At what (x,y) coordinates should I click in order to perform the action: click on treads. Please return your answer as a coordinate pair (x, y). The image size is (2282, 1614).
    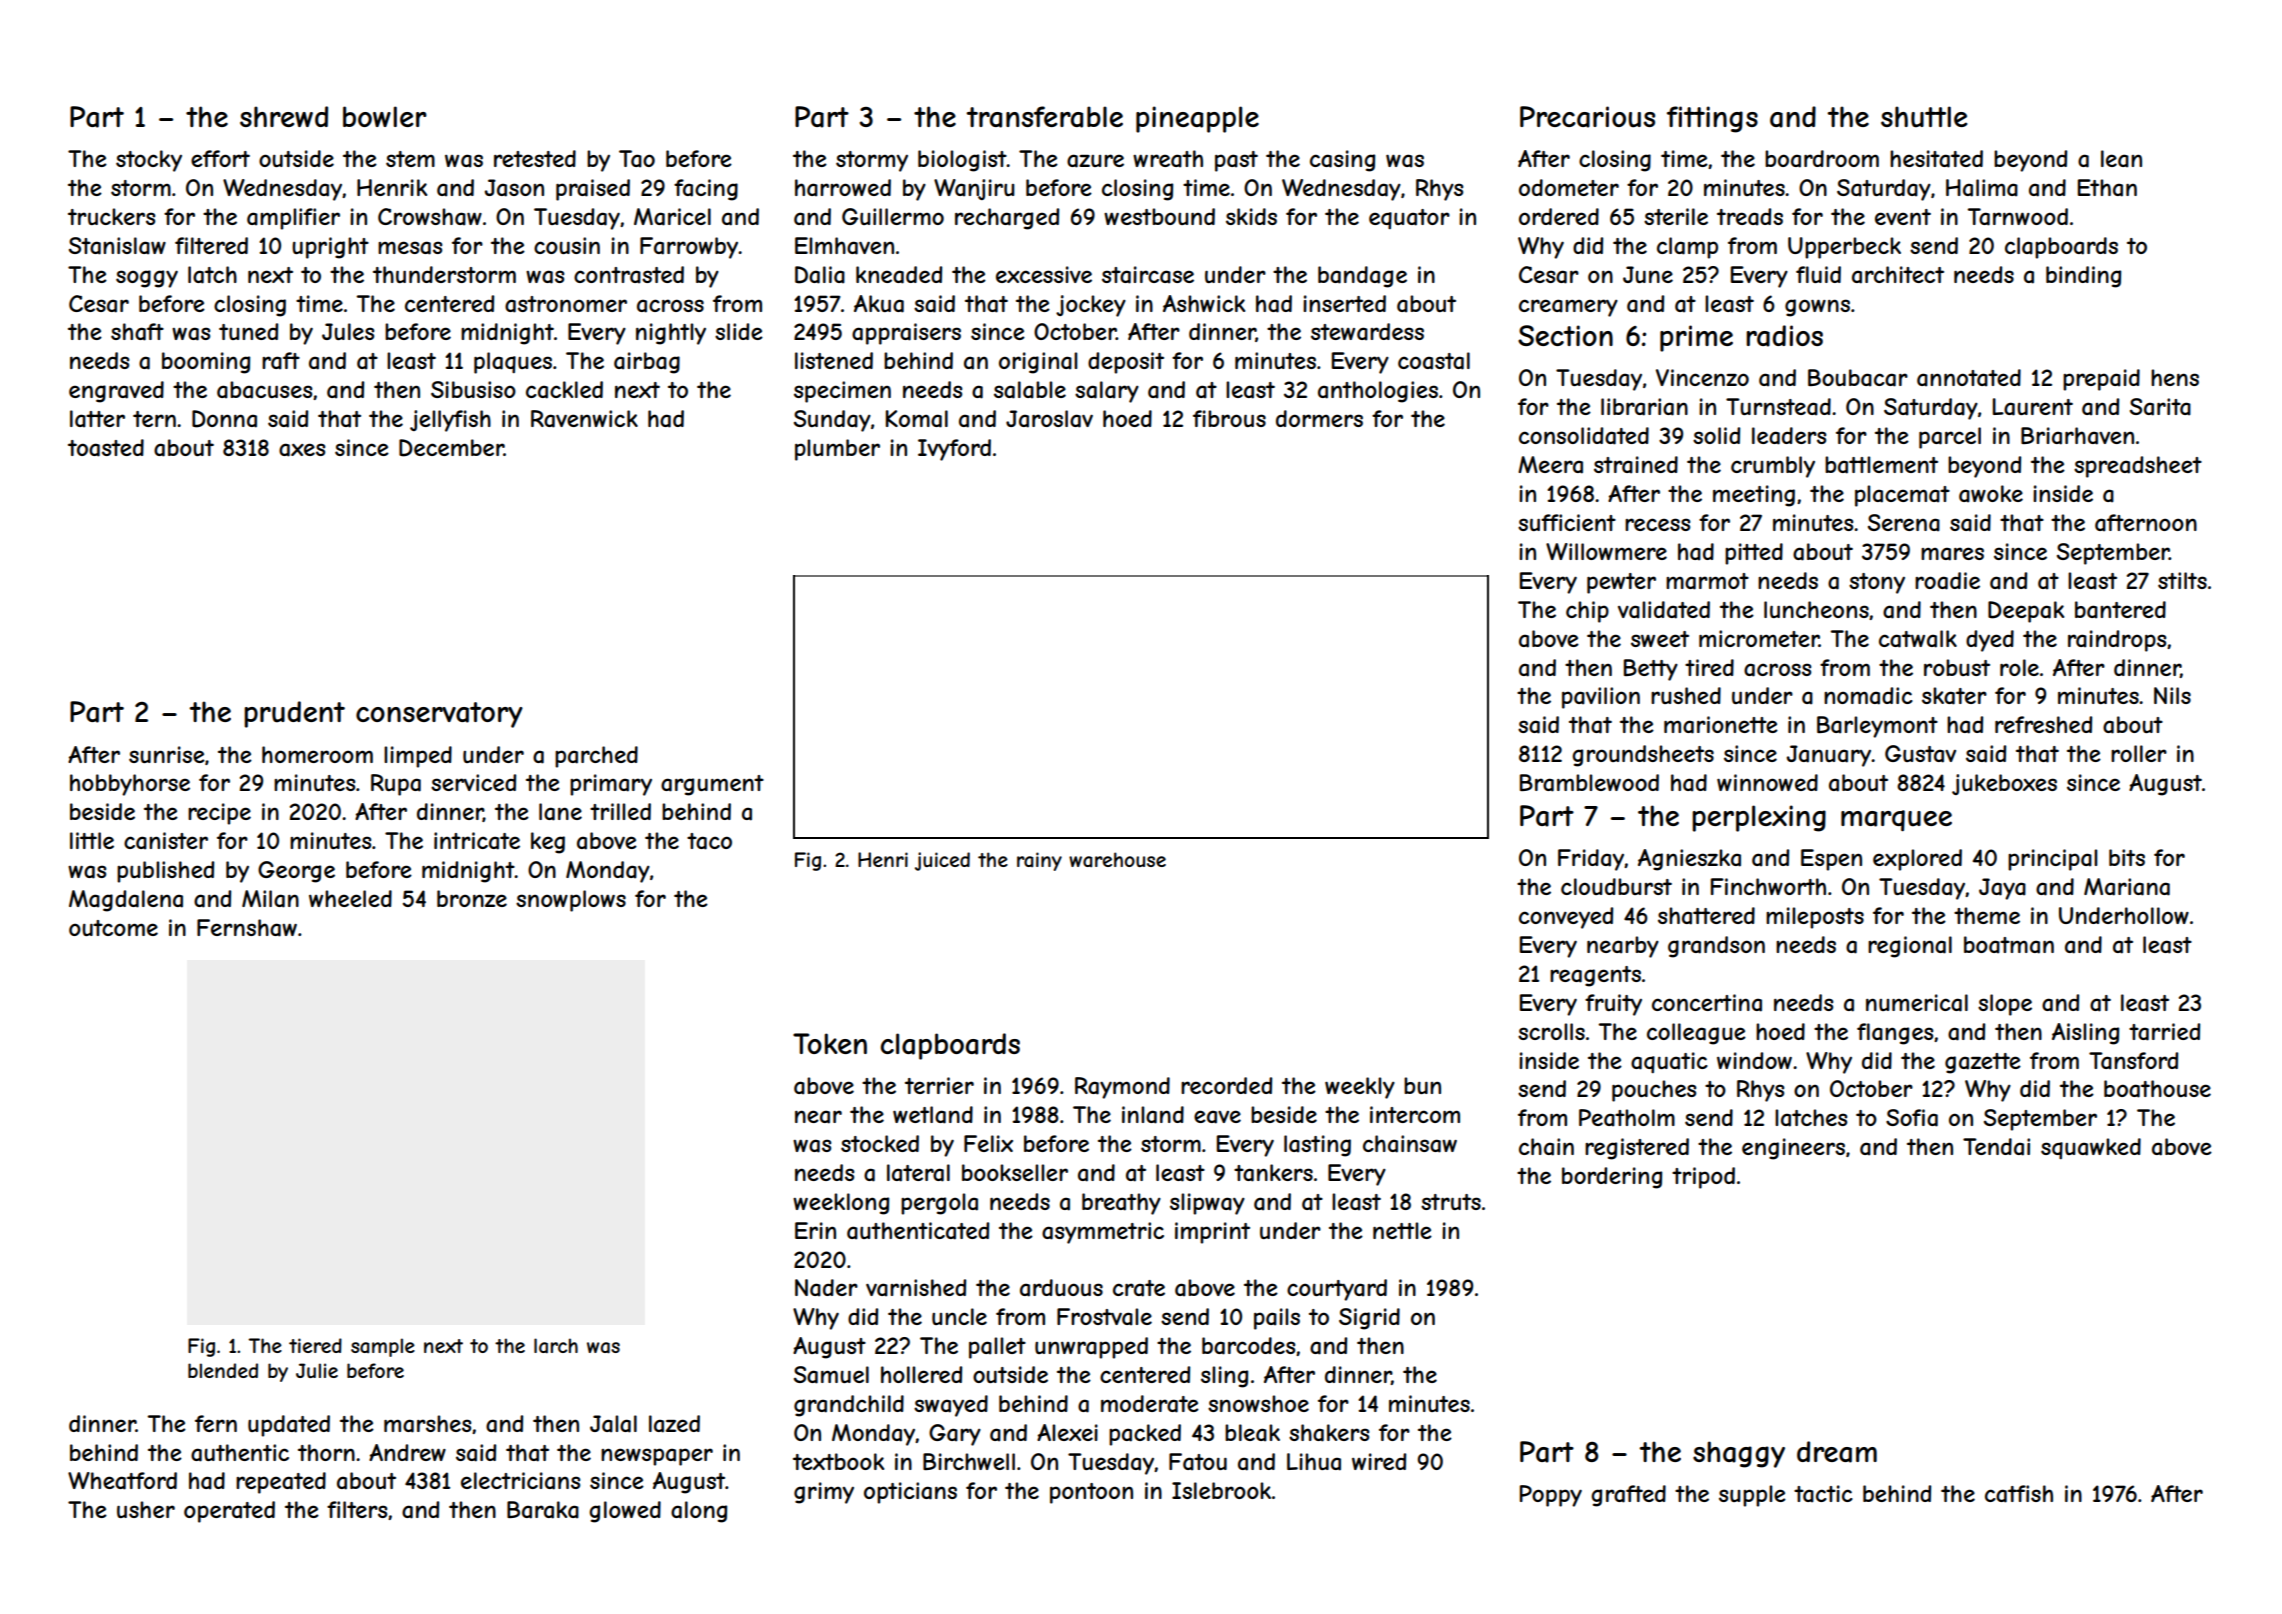
    Looking at the image, I should click on (1750, 217).
